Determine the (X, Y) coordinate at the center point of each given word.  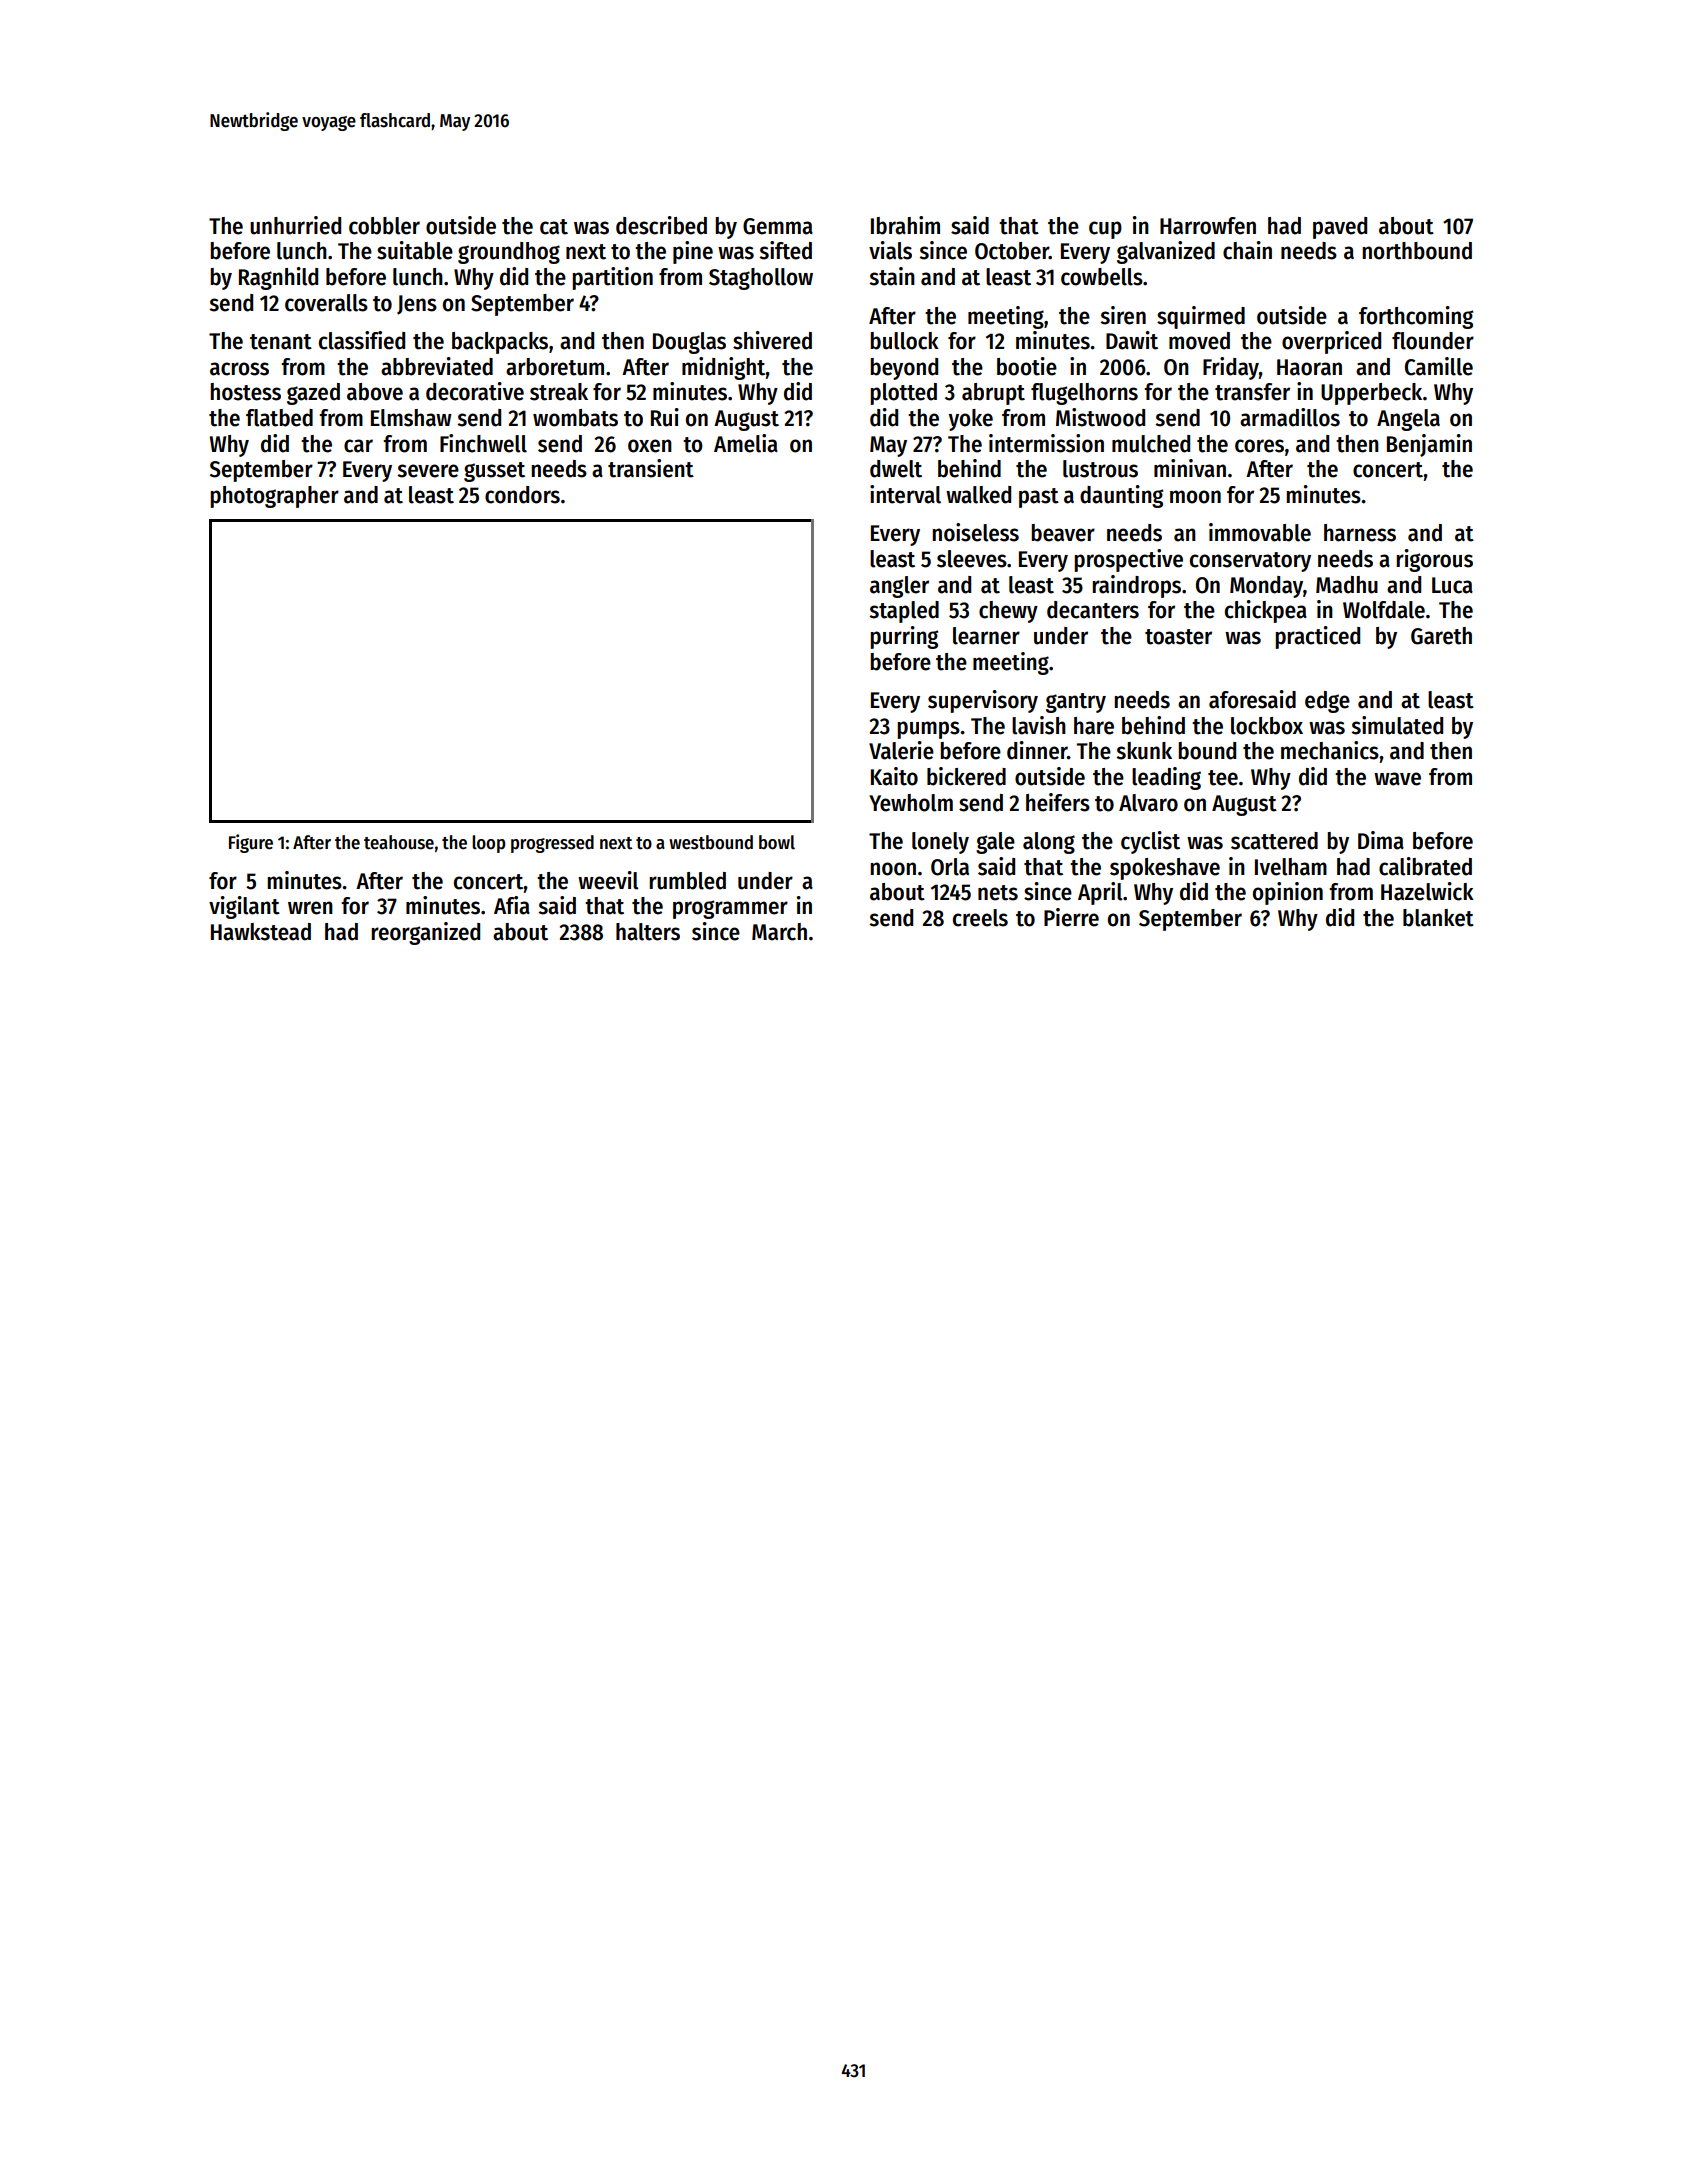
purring (904, 637)
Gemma (778, 226)
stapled (904, 612)
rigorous (1434, 560)
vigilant (244, 907)
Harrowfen (1208, 226)
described (661, 225)
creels (980, 918)
